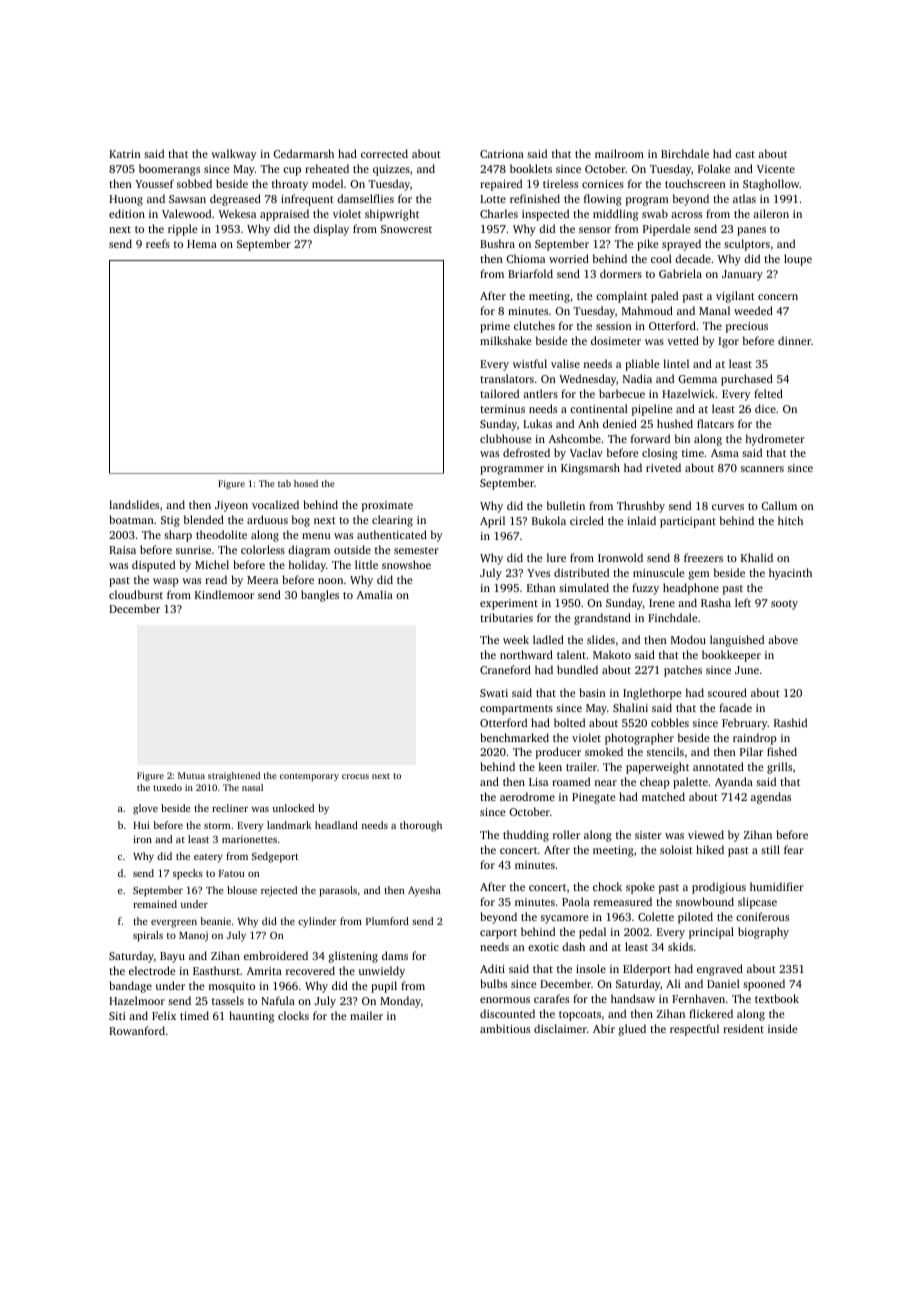 The image size is (924, 1314). Describe the element at coordinates (672, 617) in the page. I see `Finchdale` at that location.
